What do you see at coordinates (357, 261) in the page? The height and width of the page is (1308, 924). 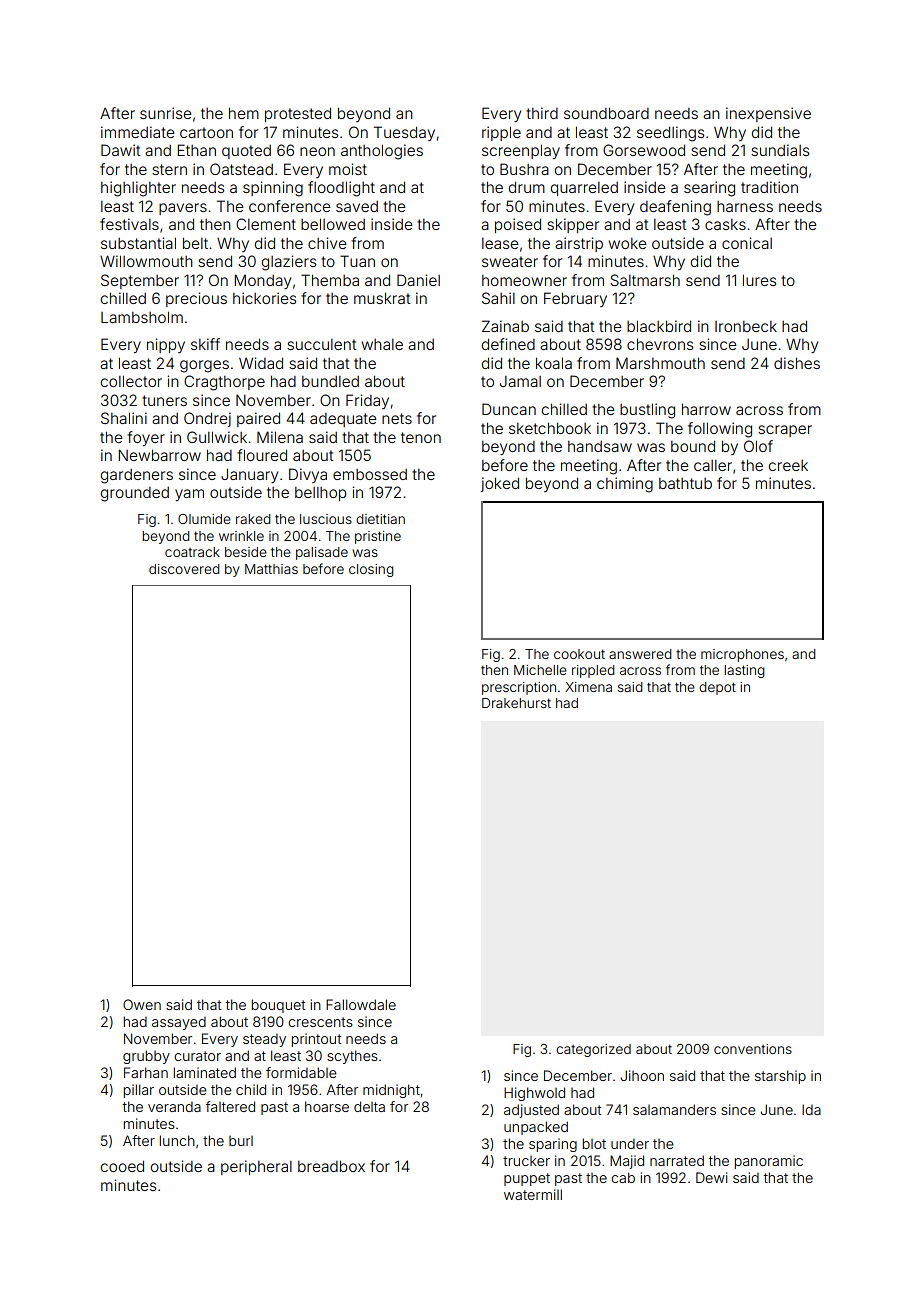 I see `Tuan` at bounding box center [357, 261].
